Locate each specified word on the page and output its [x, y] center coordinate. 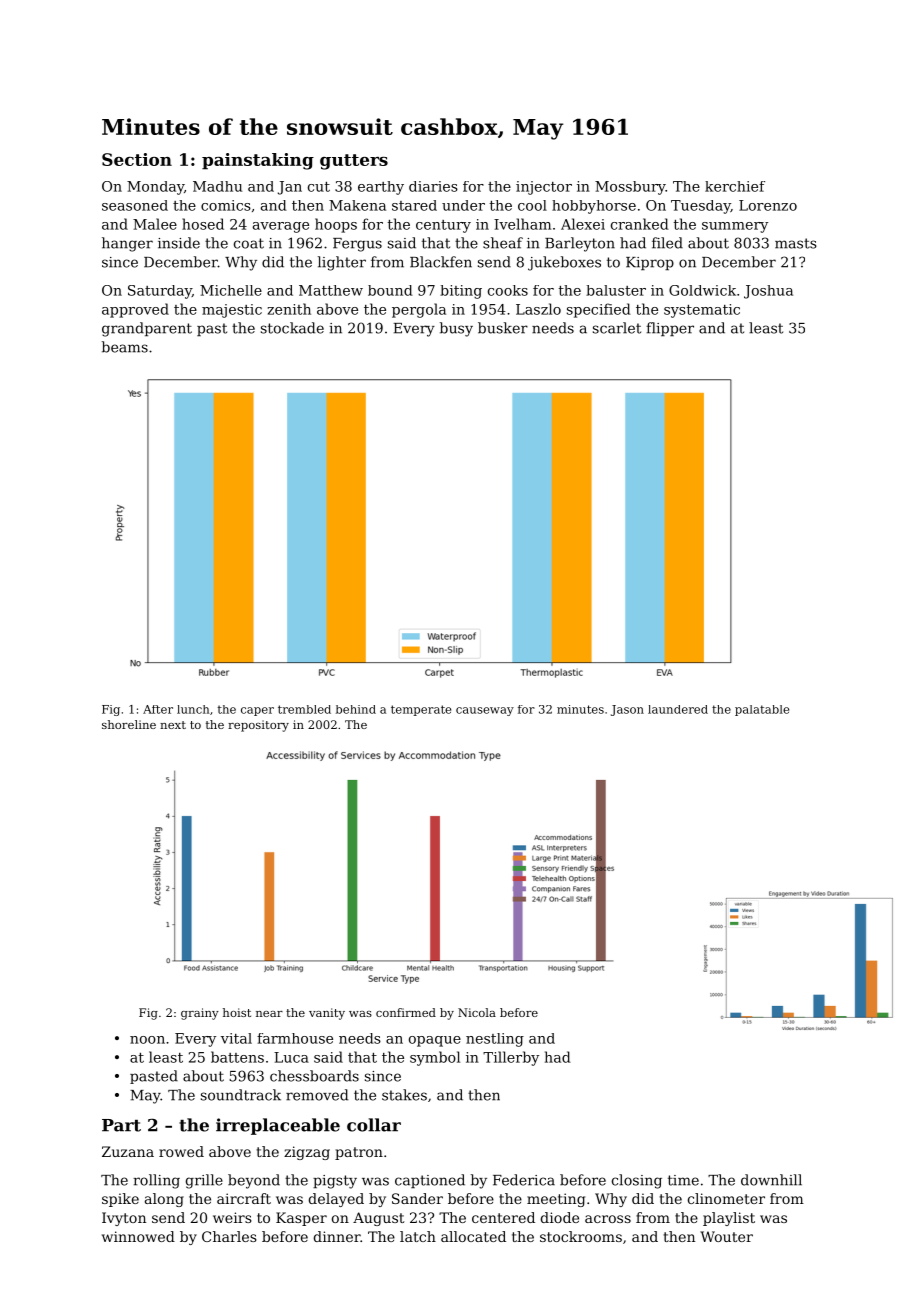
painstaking [258, 161]
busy [456, 329]
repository [258, 726]
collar [374, 1125]
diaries [433, 186]
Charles [229, 1236]
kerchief [735, 186]
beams [125, 347]
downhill [771, 1180]
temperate [421, 710]
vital [236, 1038]
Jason [627, 710]
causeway [485, 711]
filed [667, 243]
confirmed [406, 1012]
